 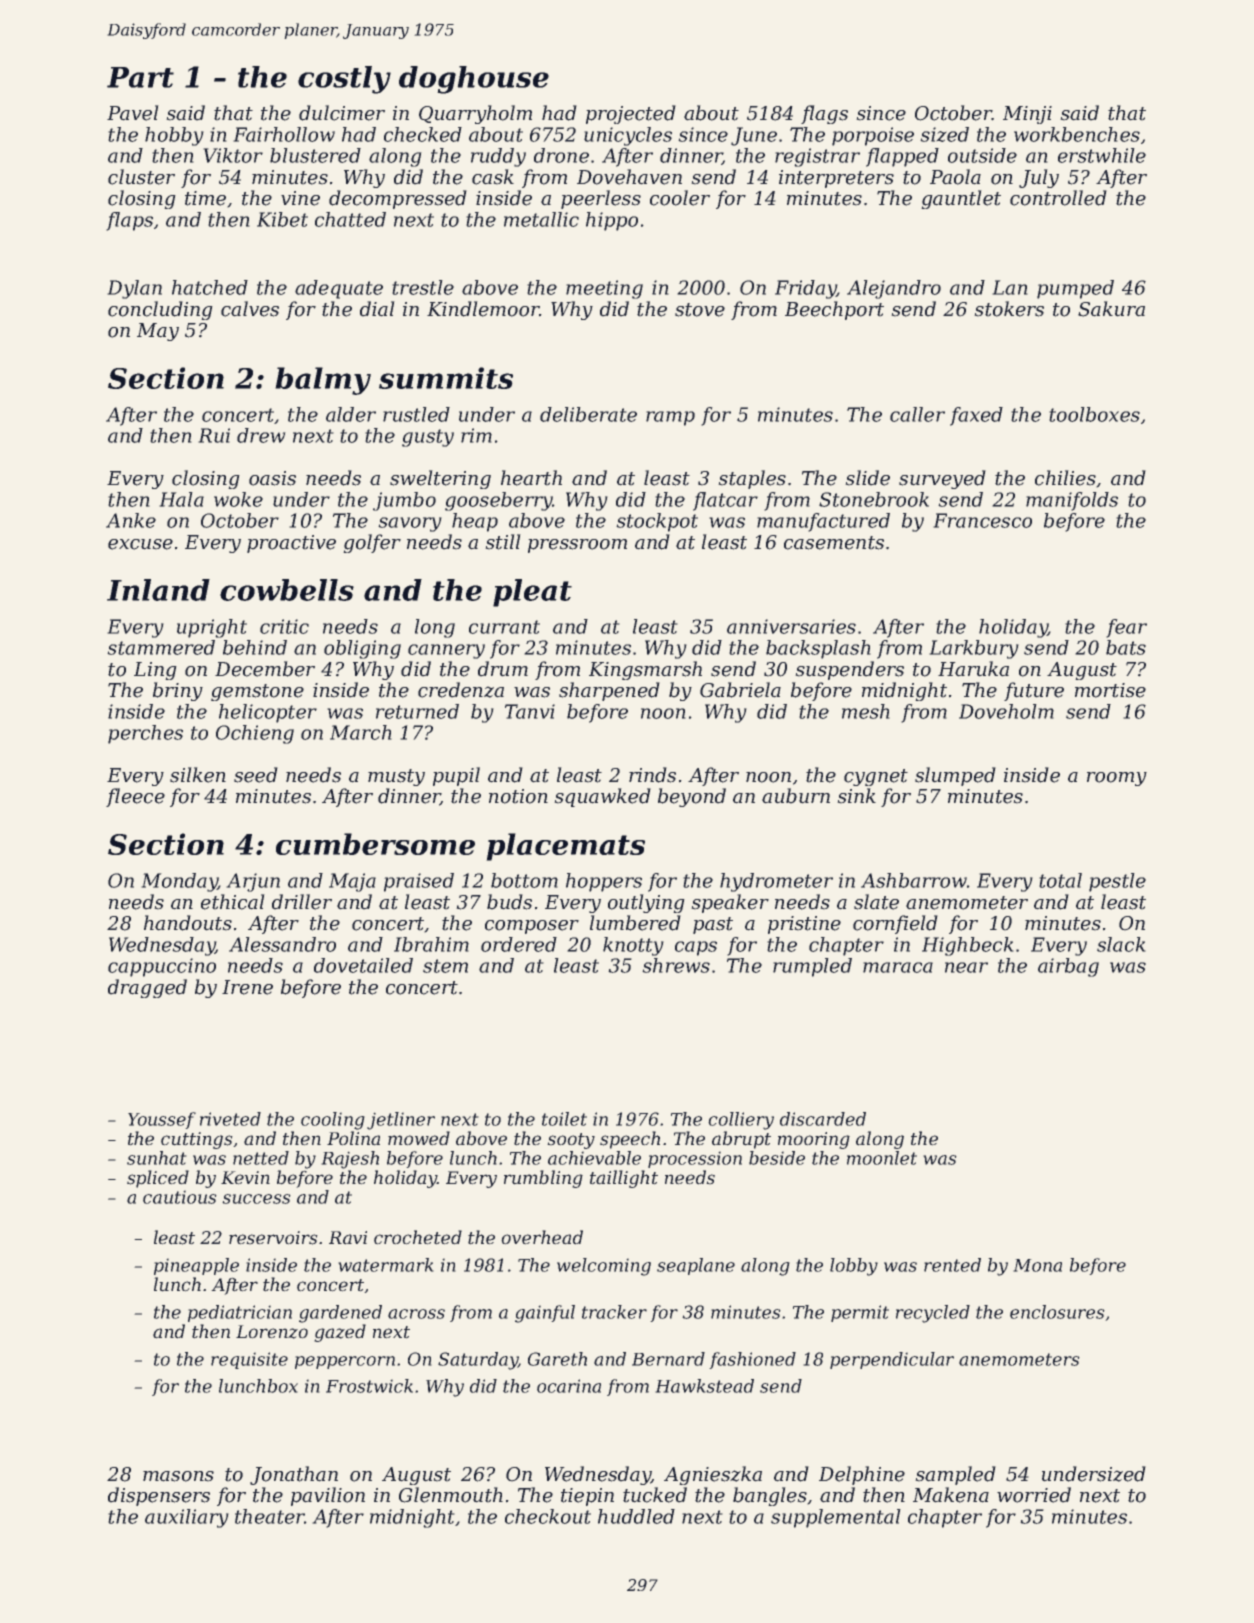 What do you see at coordinates (1027, 115) in the screenshot?
I see `Minji` at bounding box center [1027, 115].
